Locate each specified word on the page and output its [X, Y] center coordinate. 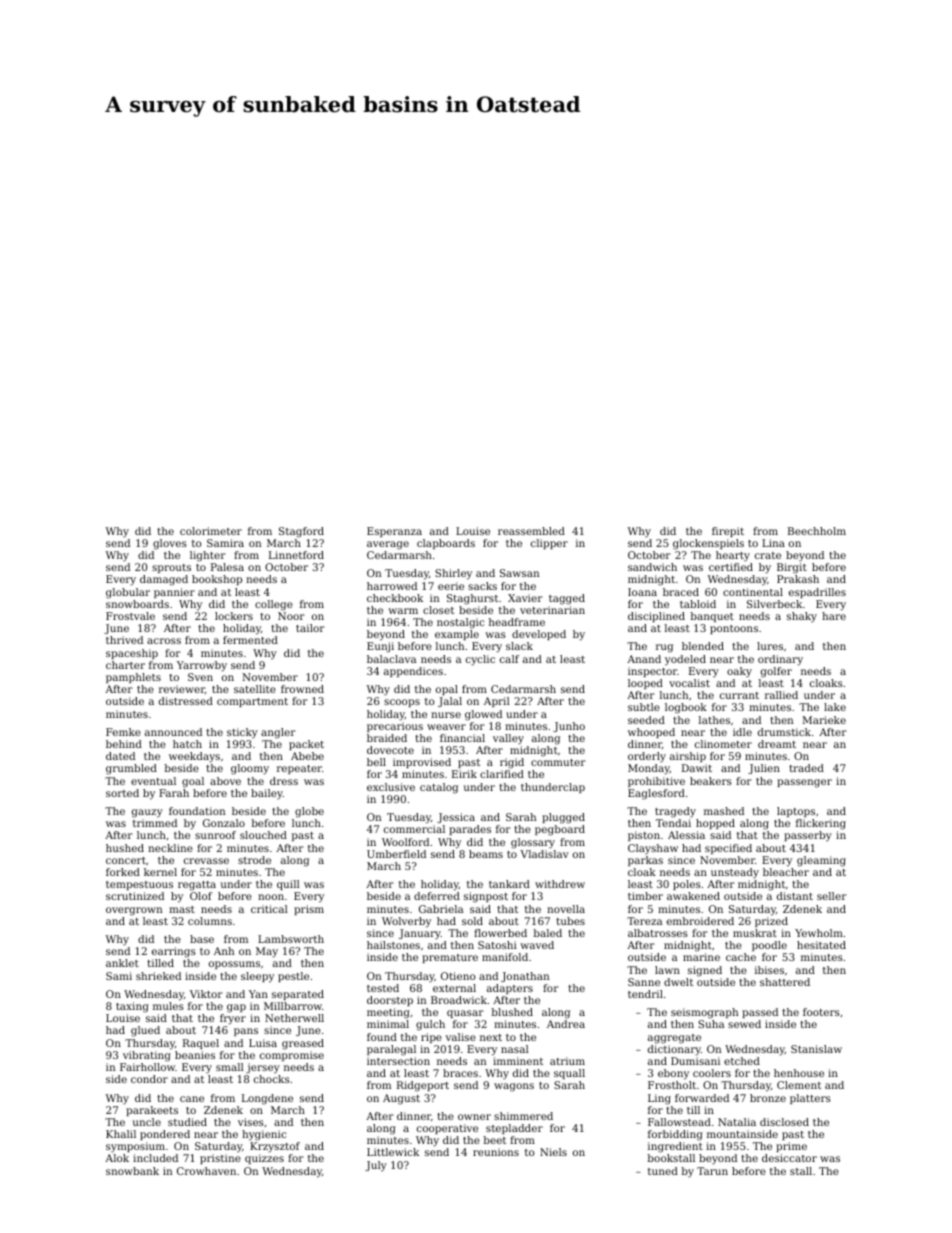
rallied [781, 695]
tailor [310, 628]
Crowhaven [206, 1171]
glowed [483, 715]
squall [569, 1074]
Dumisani [695, 1061]
